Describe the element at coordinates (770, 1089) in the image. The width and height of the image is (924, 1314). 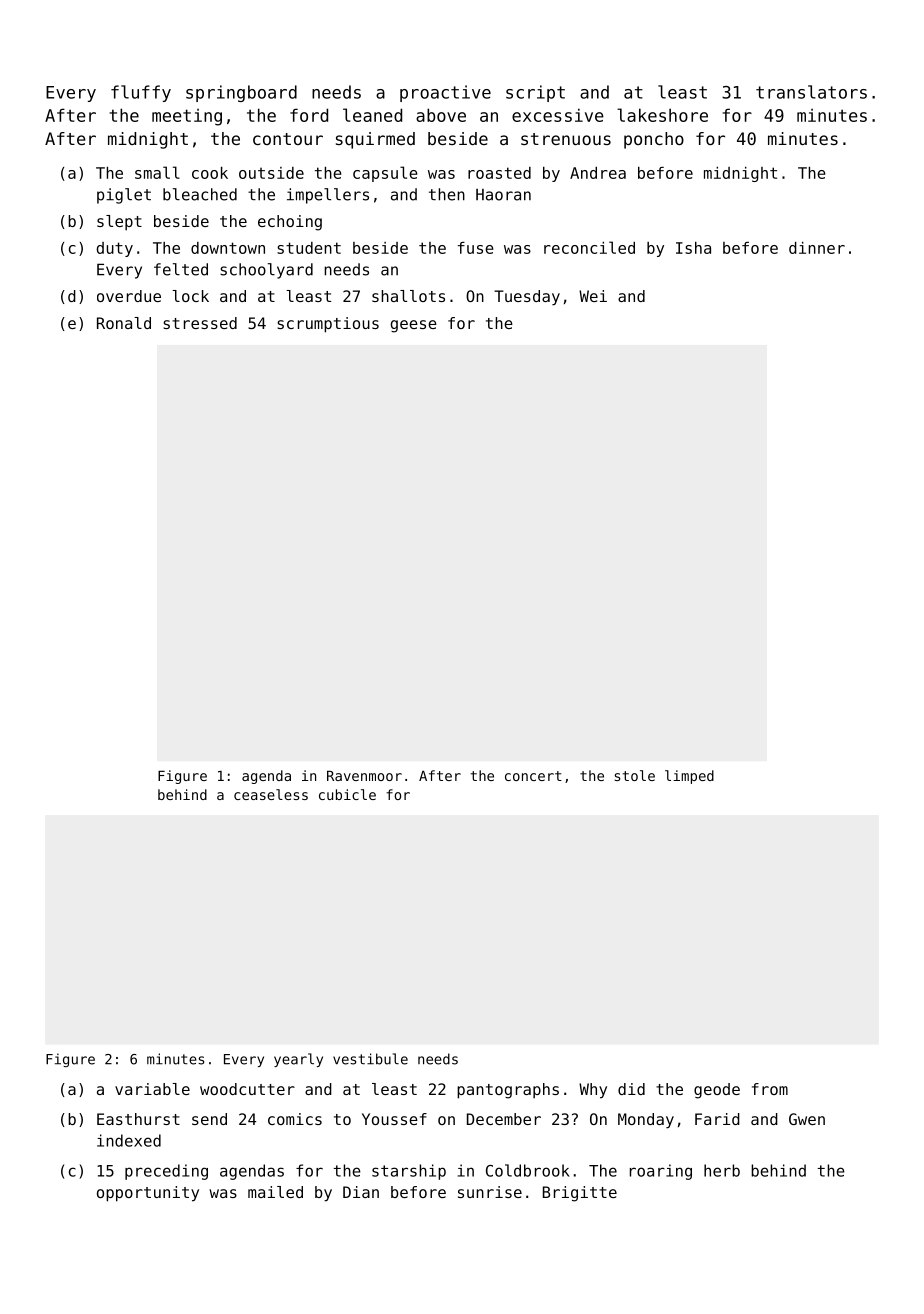
I see `from` at that location.
